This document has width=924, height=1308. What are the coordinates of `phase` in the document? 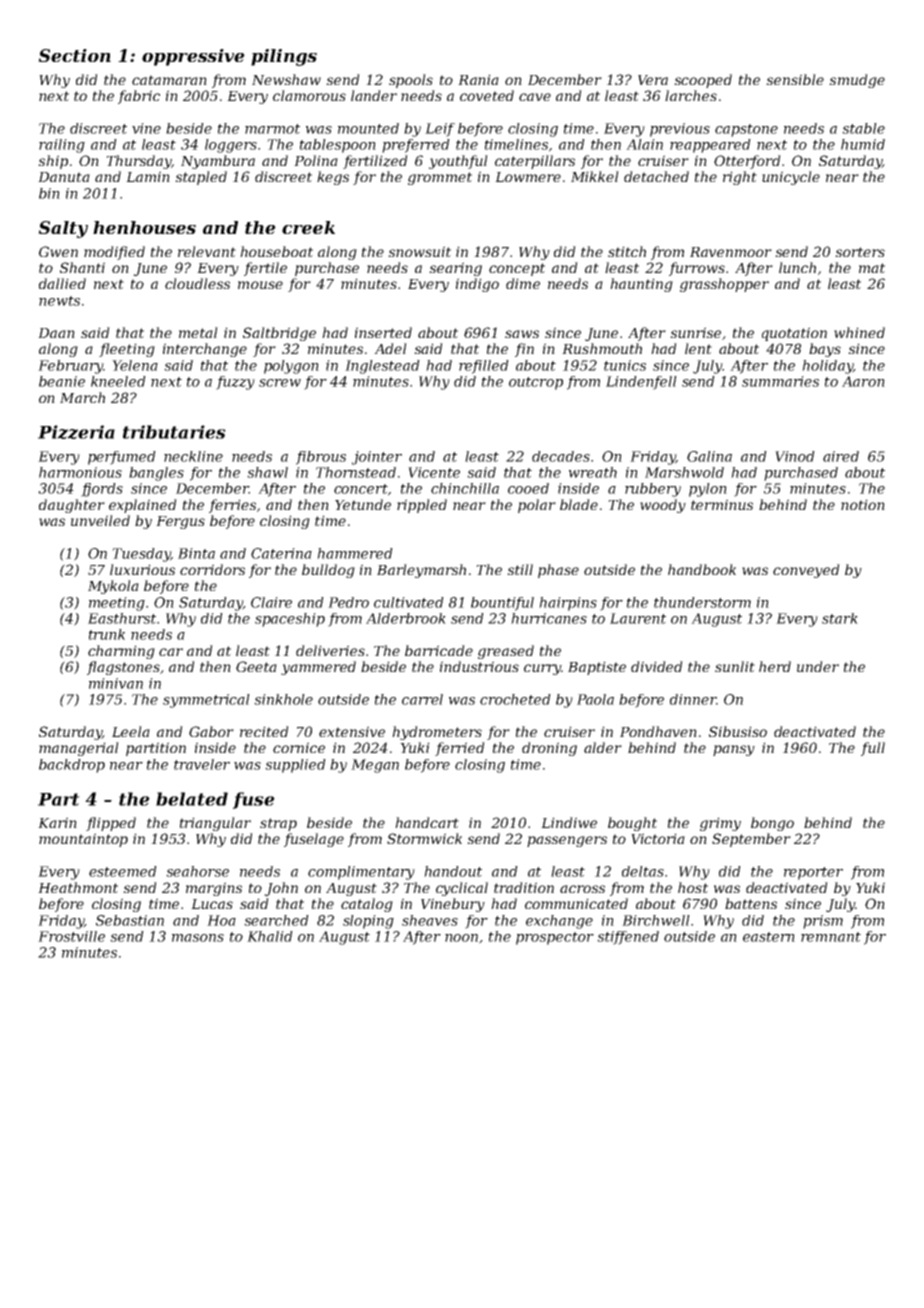 It's located at (558, 571).
